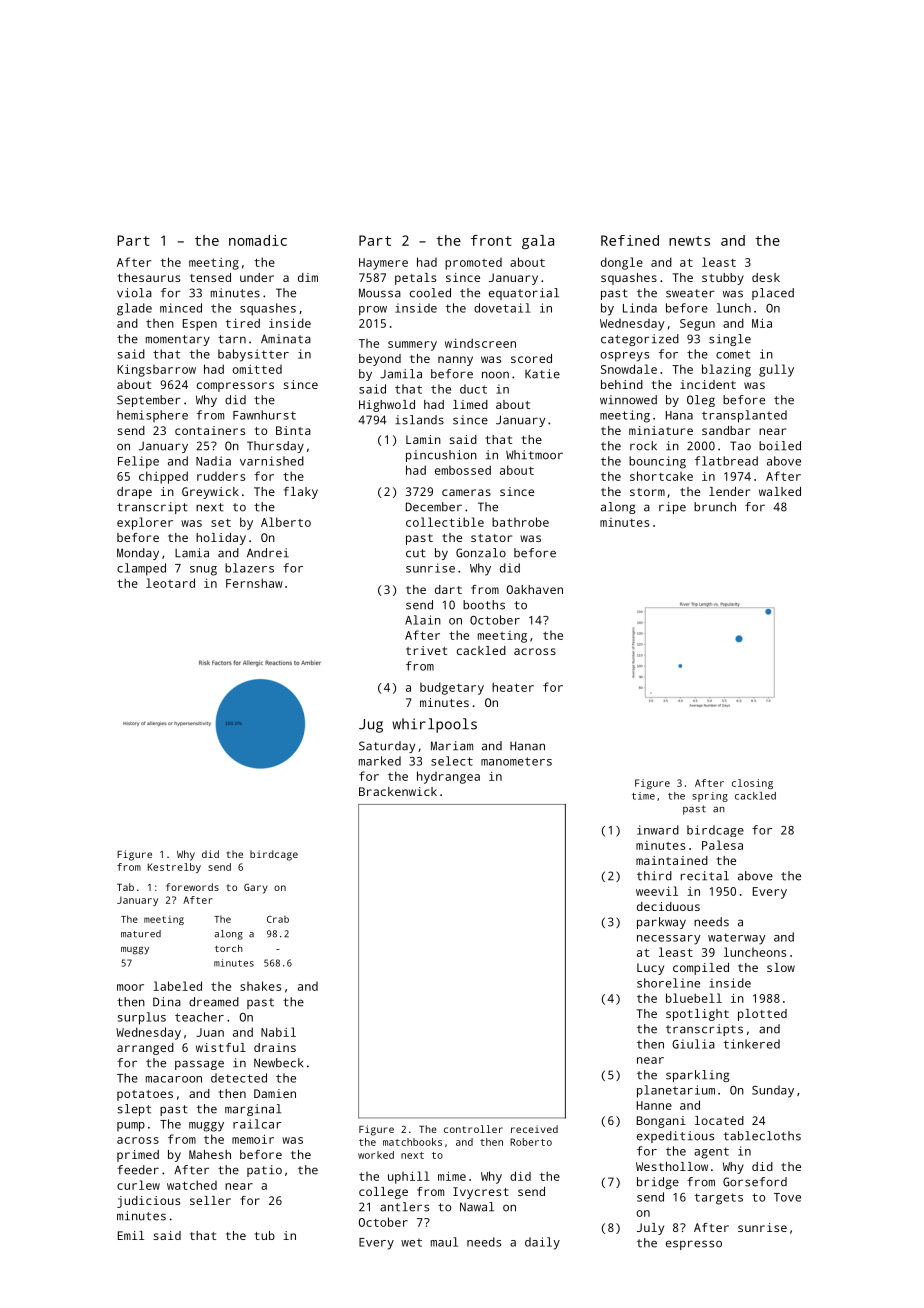  Describe the element at coordinates (411, 1242) in the image. I see `wet` at that location.
